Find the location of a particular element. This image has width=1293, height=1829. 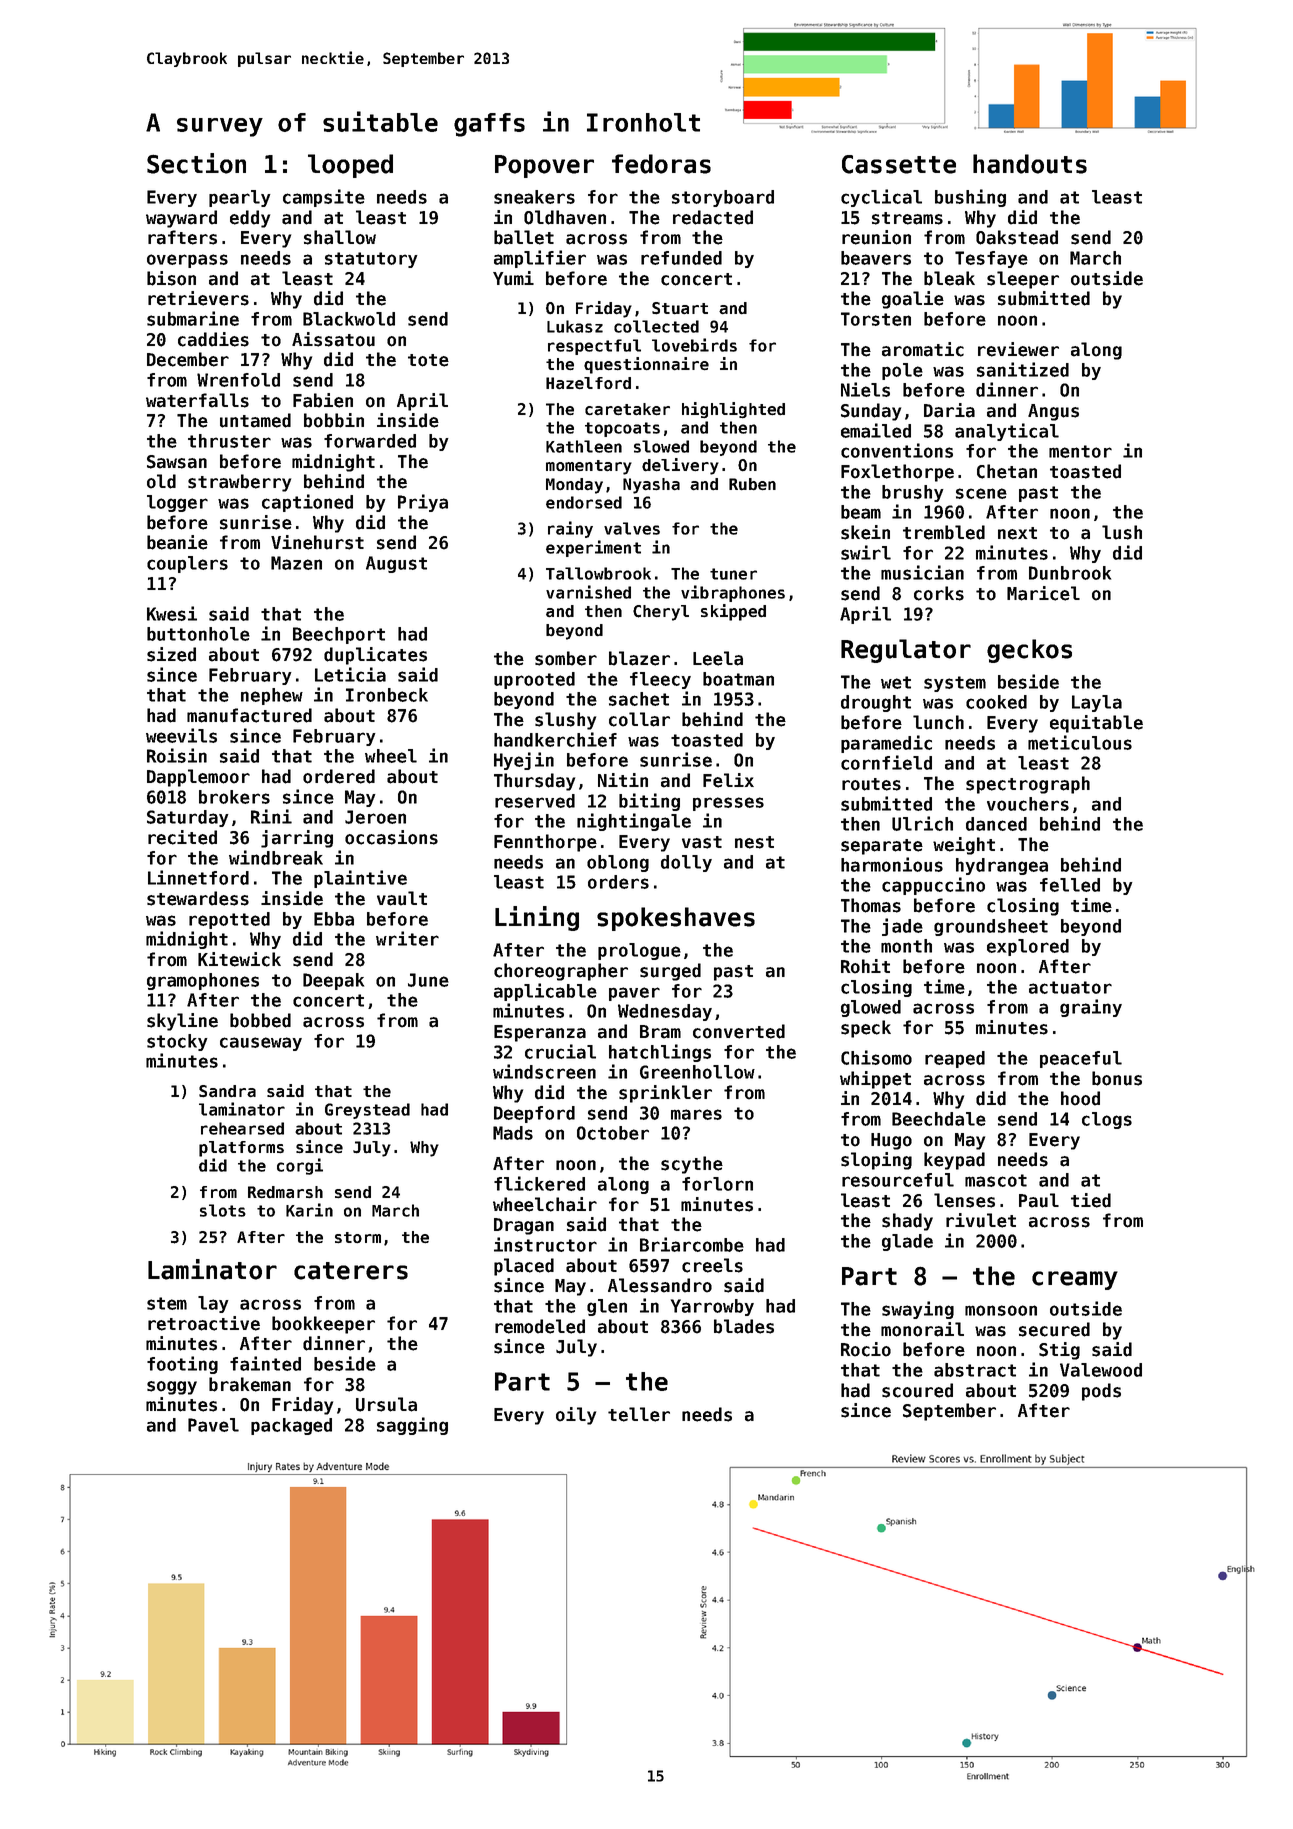

choreographer is located at coordinates (561, 972).
